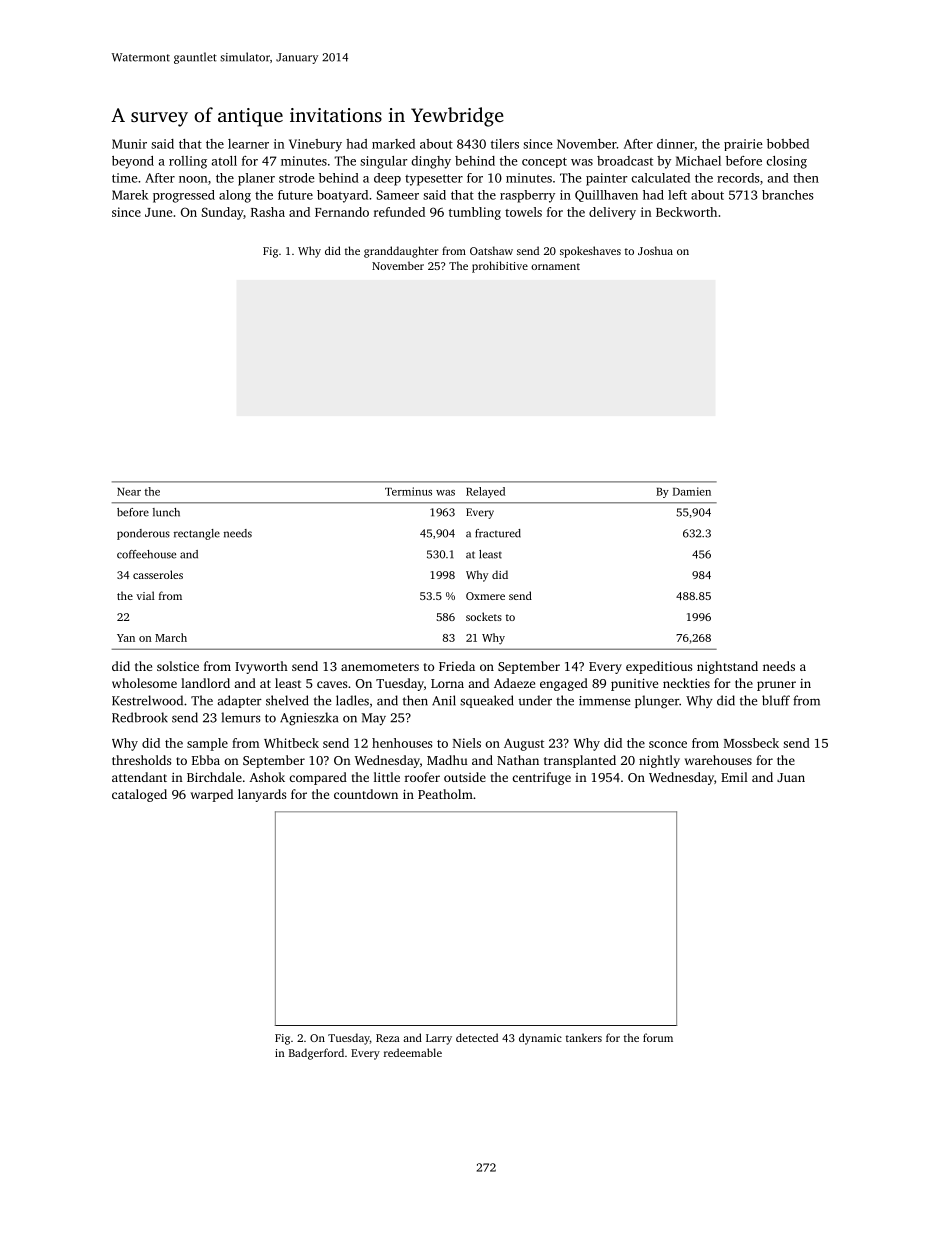 This page has height=1233, width=952. I want to click on Badgerford, so click(316, 1054).
